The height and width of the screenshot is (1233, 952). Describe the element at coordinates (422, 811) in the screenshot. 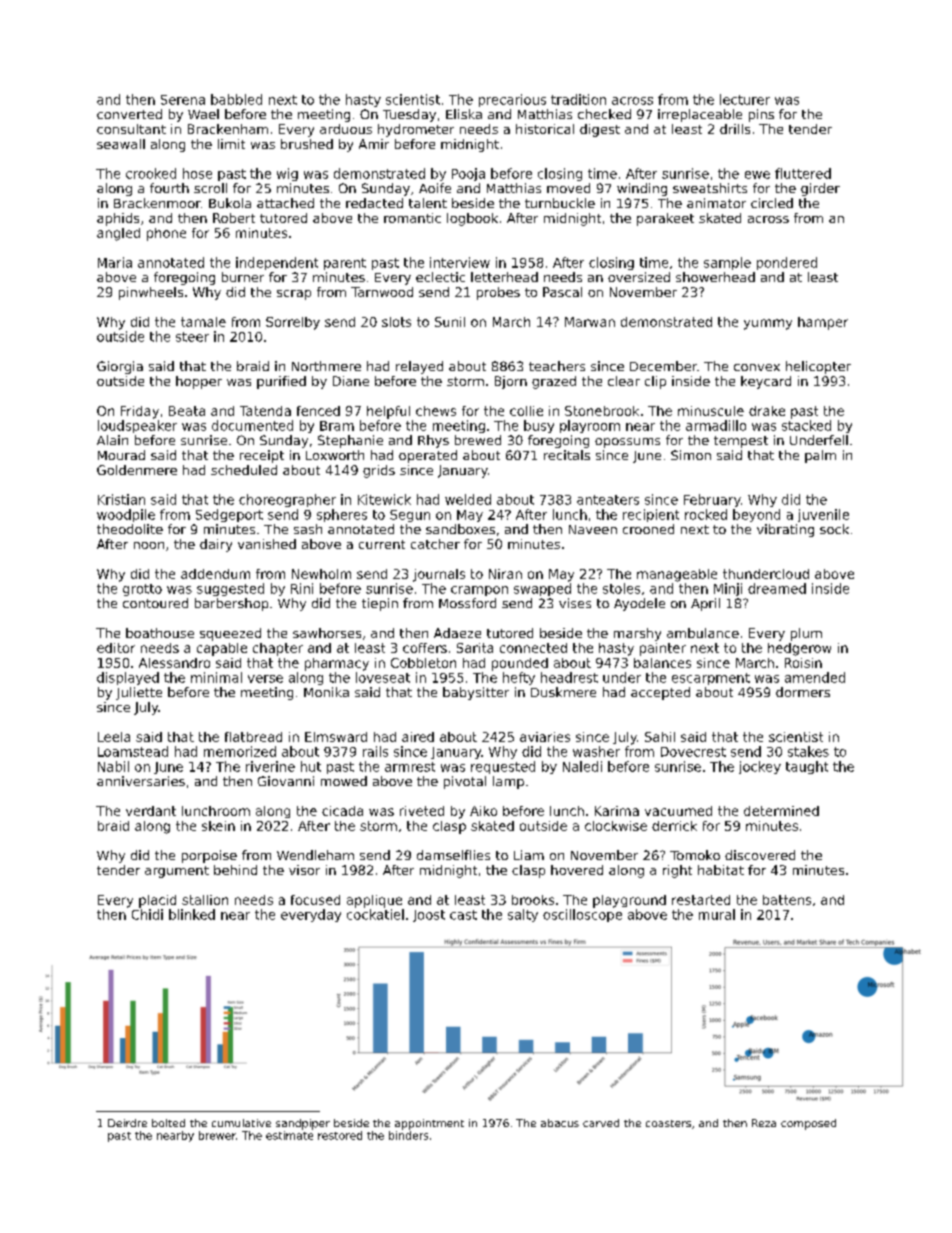

I see `riveted` at that location.
